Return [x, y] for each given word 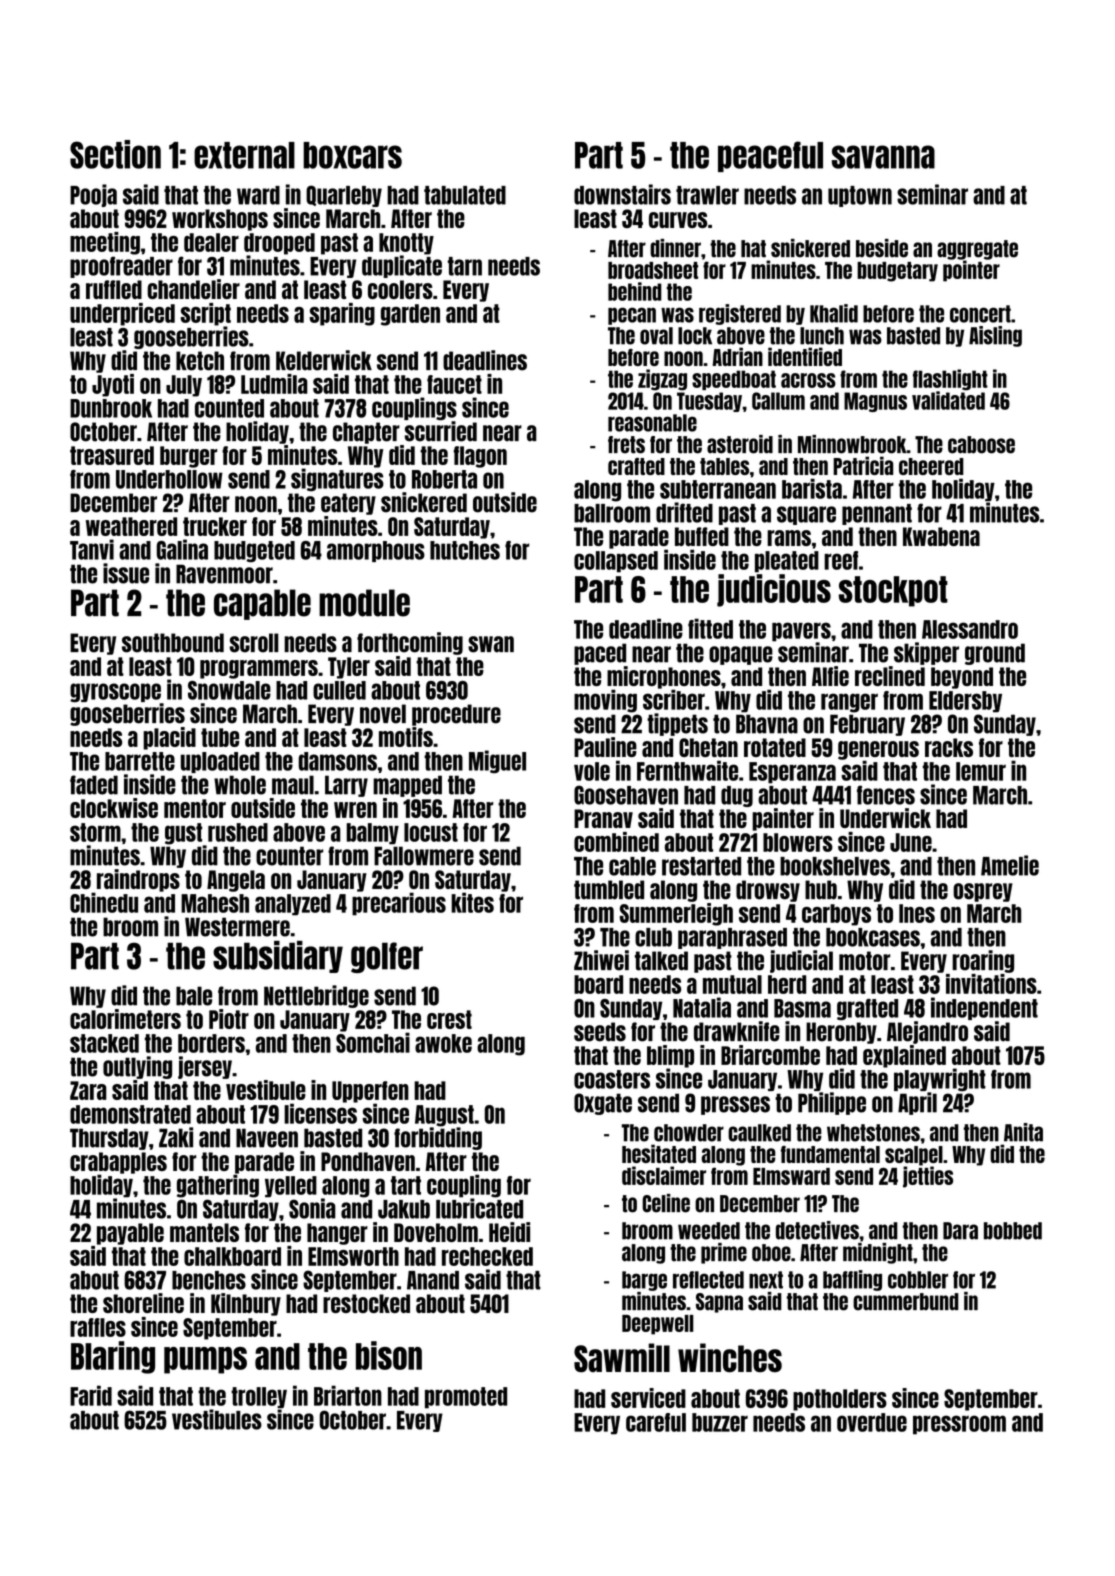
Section [115, 154]
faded [94, 785]
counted [229, 408]
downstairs [622, 194]
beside [882, 248]
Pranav [603, 818]
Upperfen [370, 1092]
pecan [632, 316]
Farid [91, 1395]
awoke [443, 1043]
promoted [466, 1398]
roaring [983, 961]
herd [787, 984]
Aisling [995, 336]
